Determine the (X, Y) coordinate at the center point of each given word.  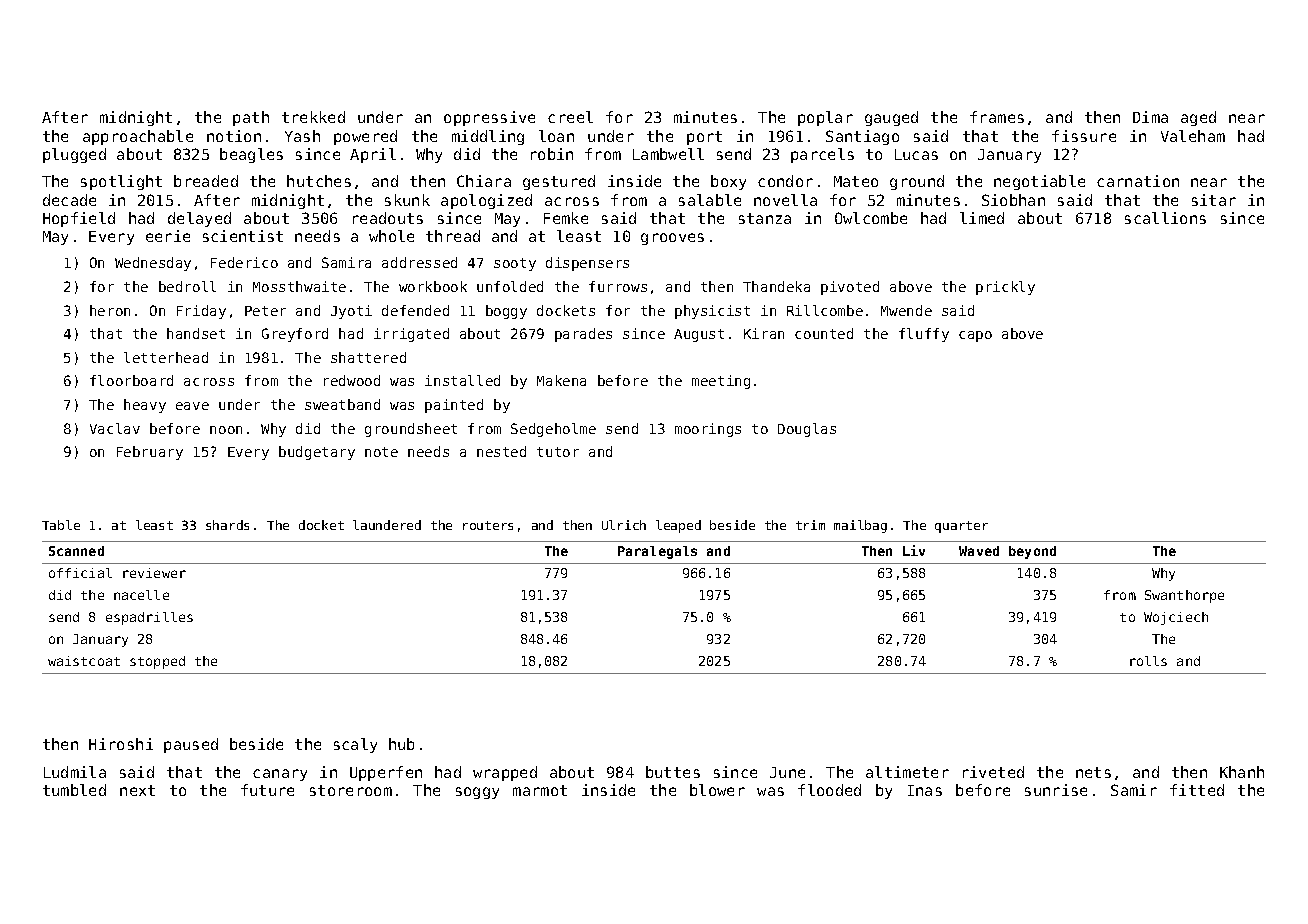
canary (280, 775)
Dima (1150, 117)
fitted (1197, 790)
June (787, 772)
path (251, 118)
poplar (825, 118)
